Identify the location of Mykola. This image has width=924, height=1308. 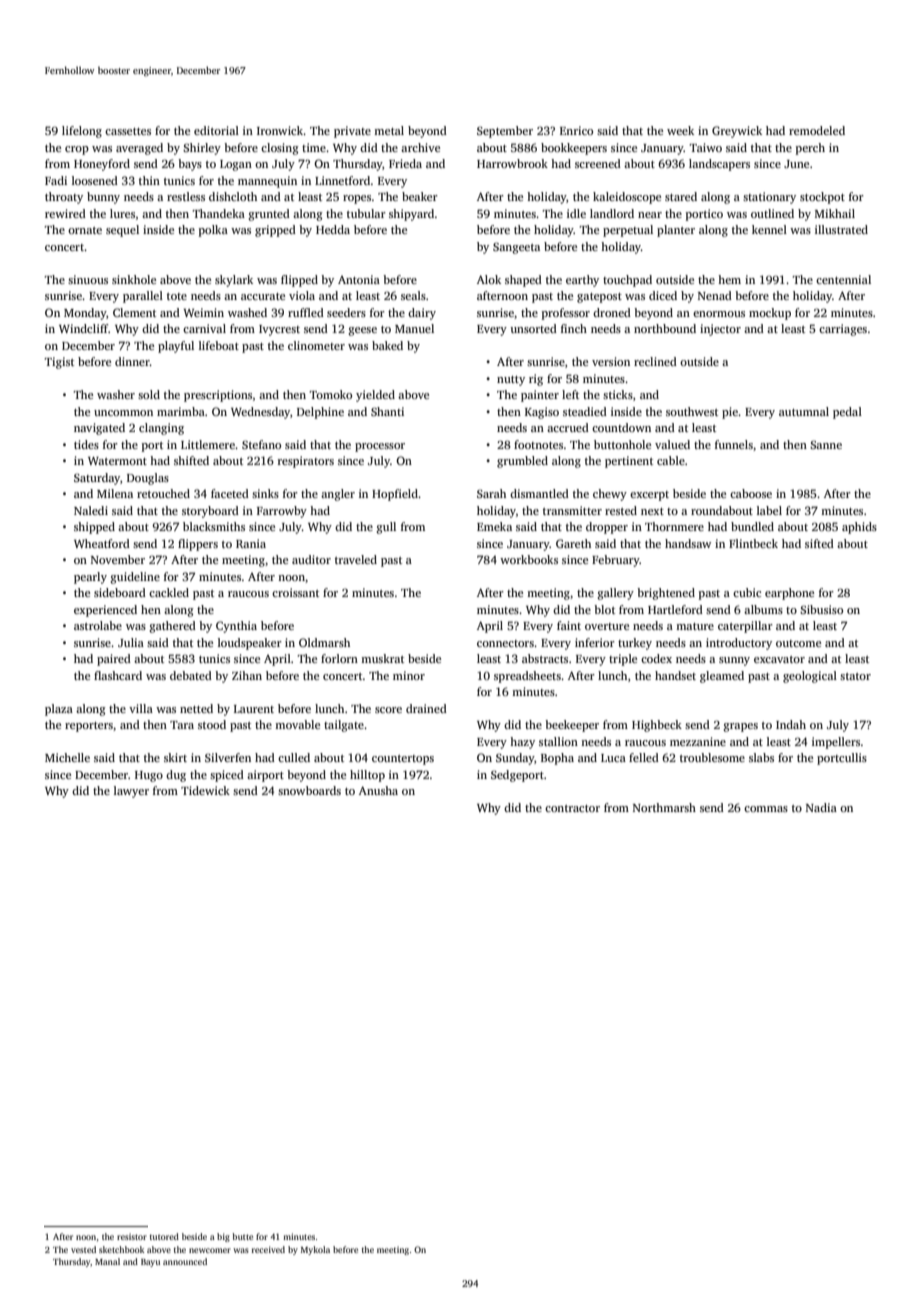
(315, 1250).
